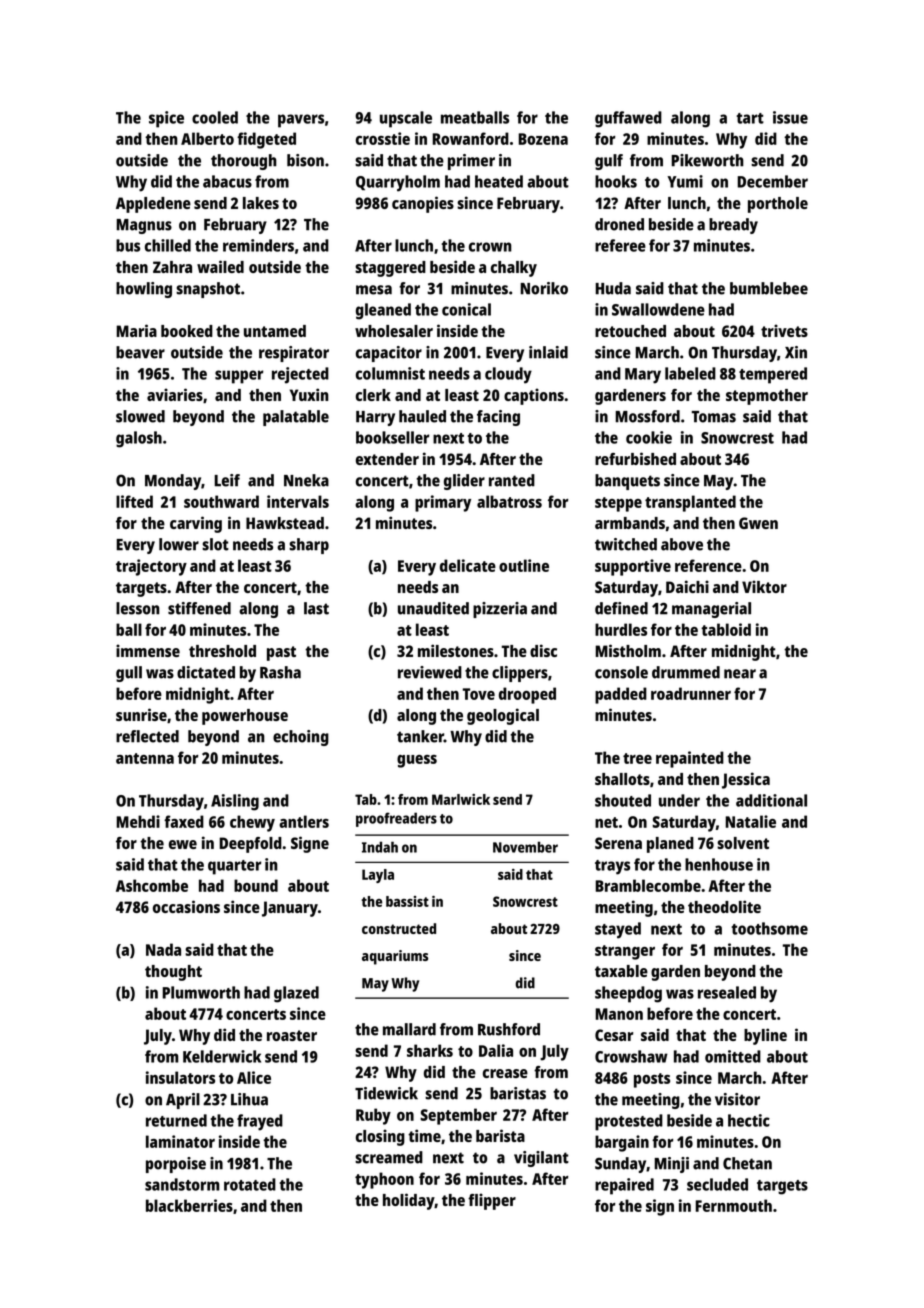  Describe the element at coordinates (134, 501) in the image. I see `lifted` at that location.
